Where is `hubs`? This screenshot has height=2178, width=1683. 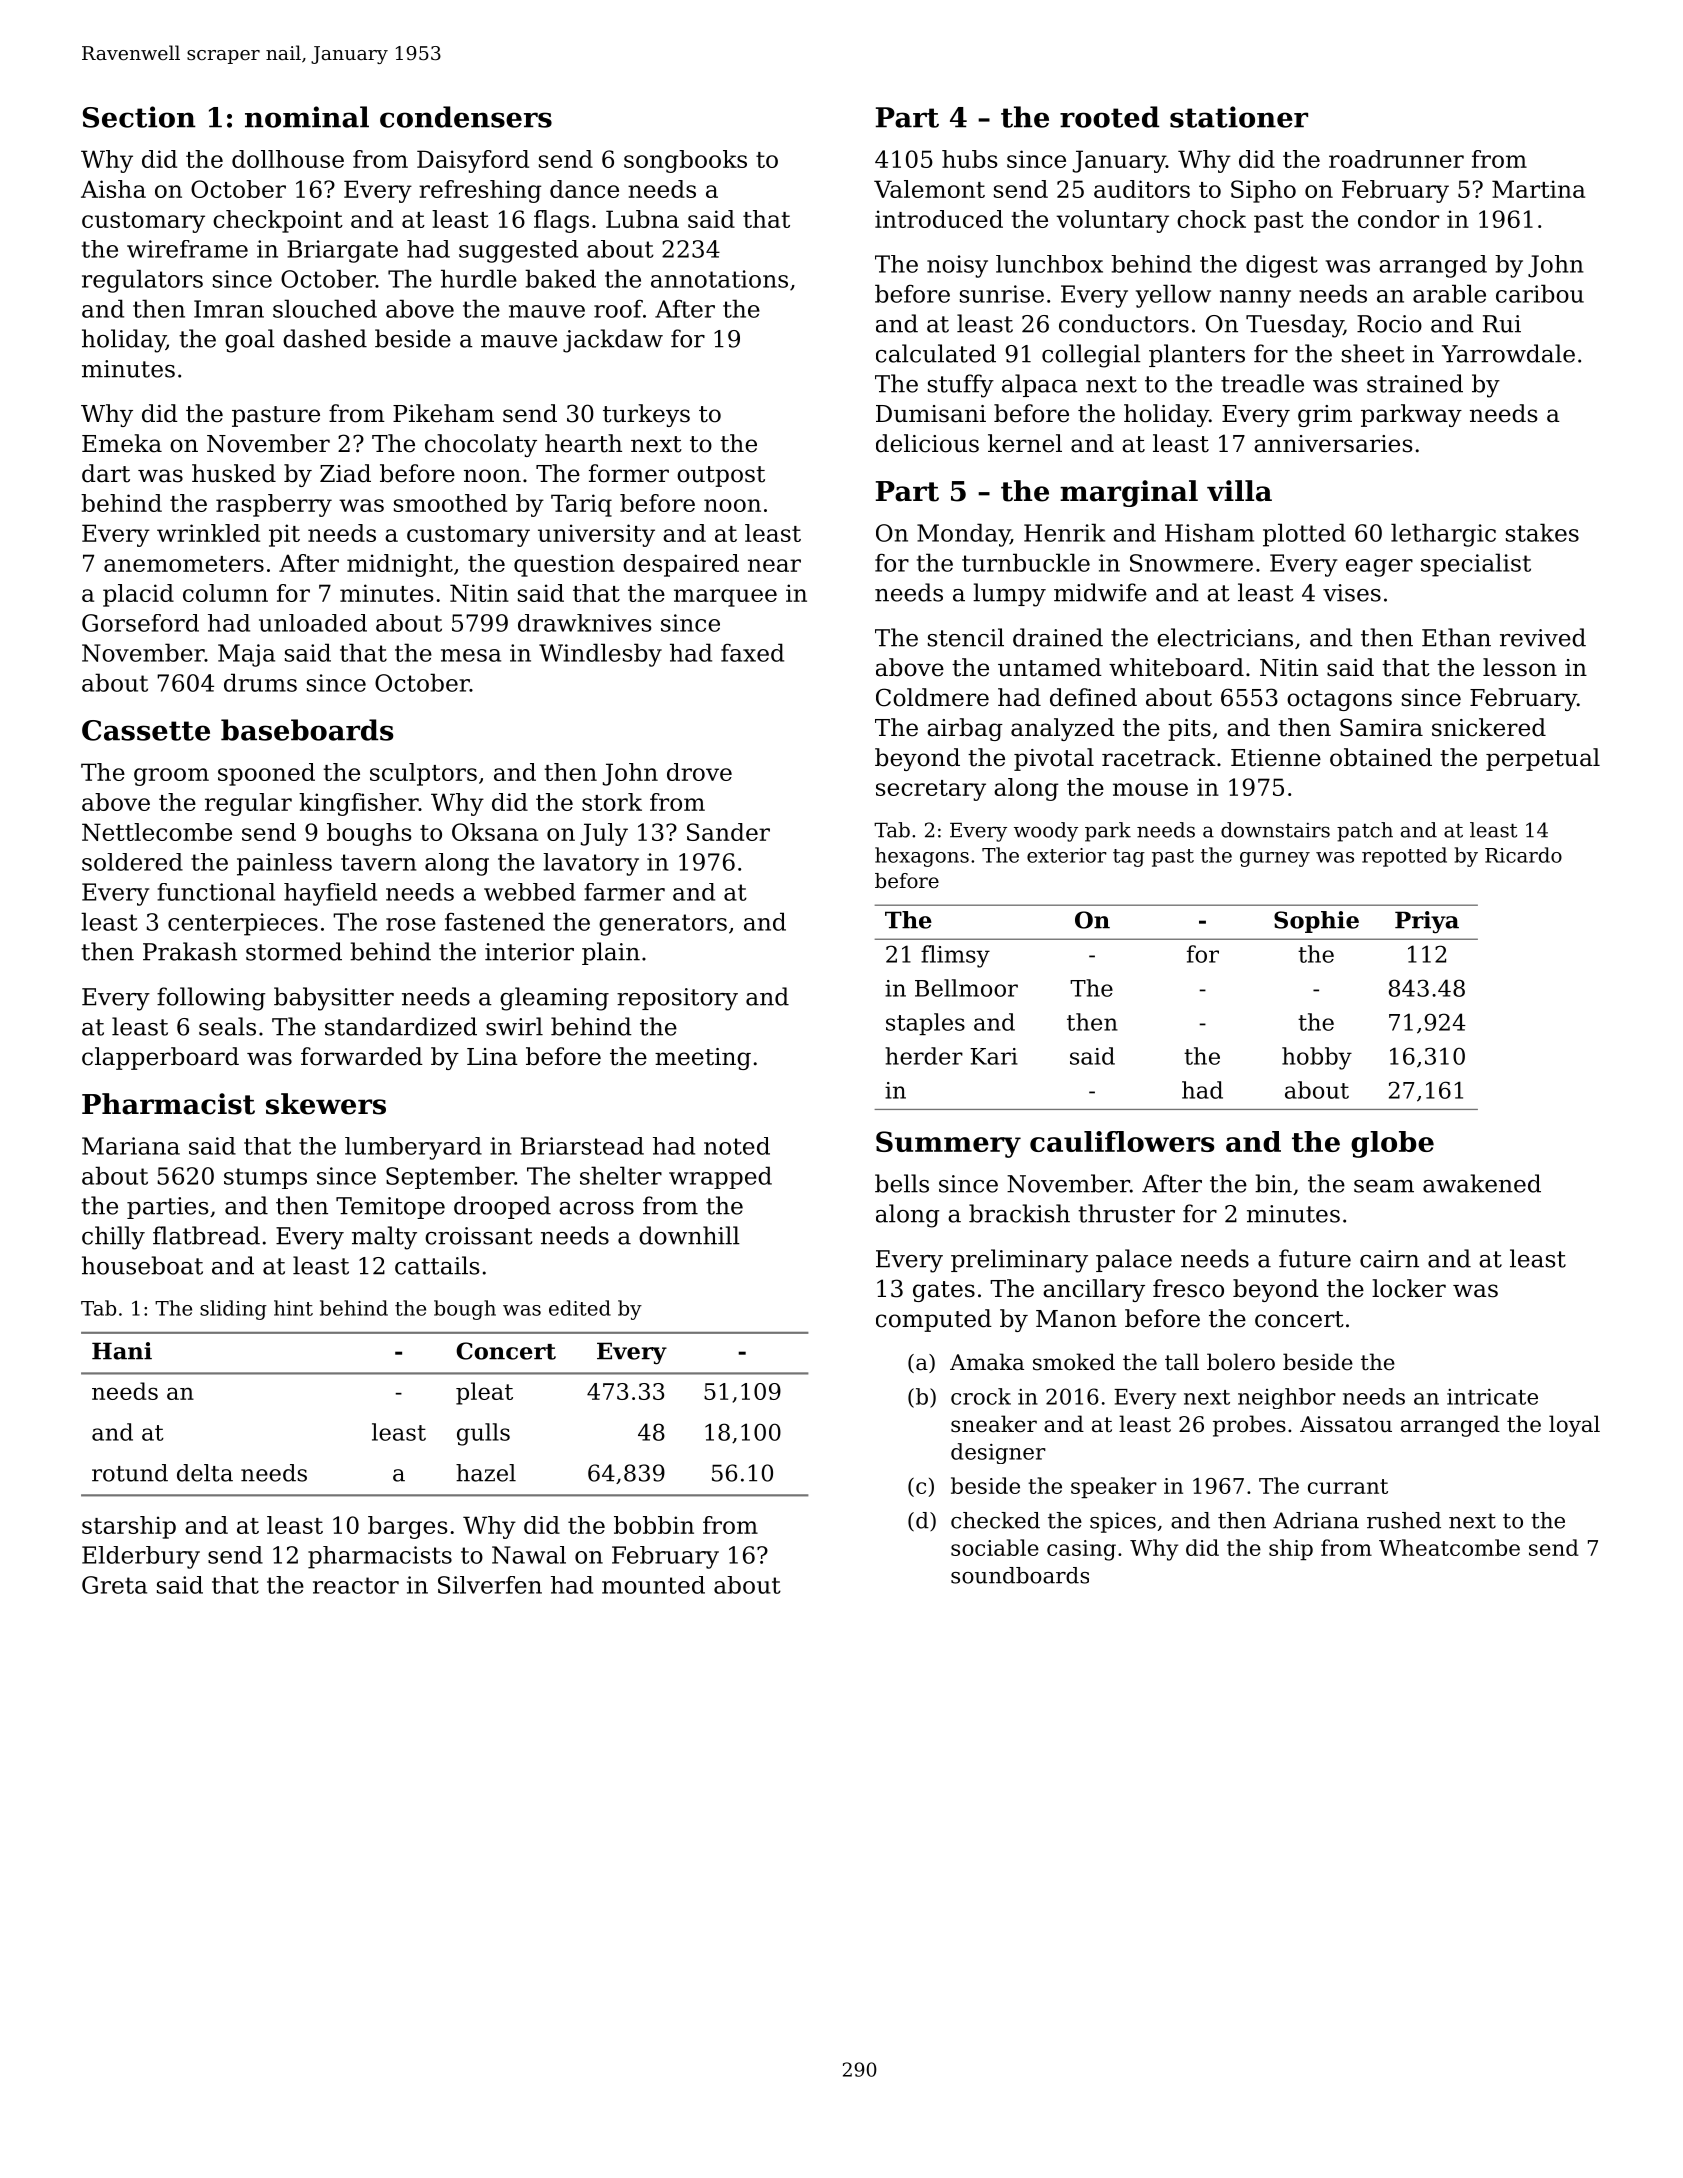 hubs is located at coordinates (970, 159).
